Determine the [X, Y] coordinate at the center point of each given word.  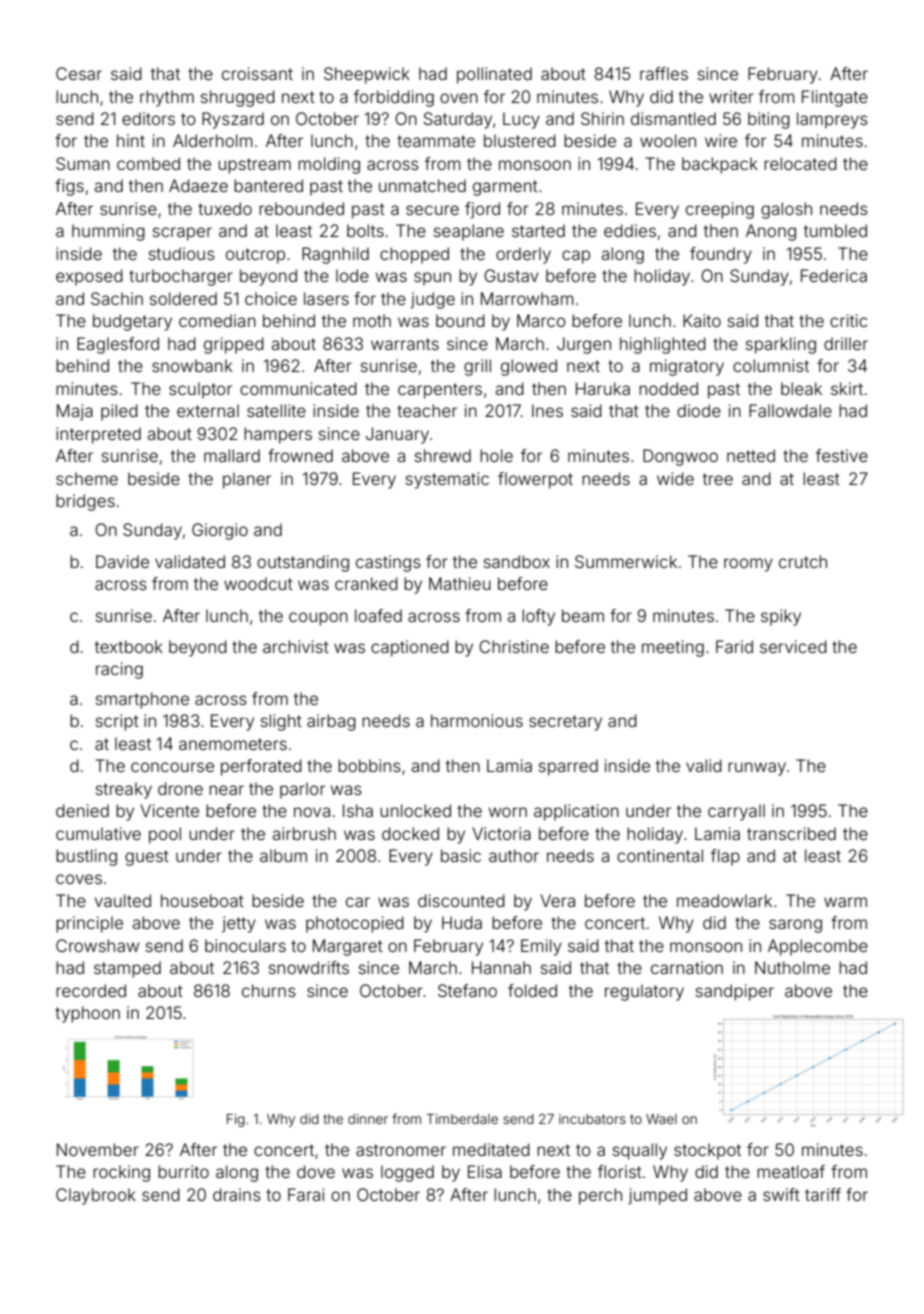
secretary [565, 723]
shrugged [238, 98]
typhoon [87, 1014]
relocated [800, 163]
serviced [793, 646]
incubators [592, 1119]
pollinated [494, 75]
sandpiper [735, 992]
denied [82, 810]
